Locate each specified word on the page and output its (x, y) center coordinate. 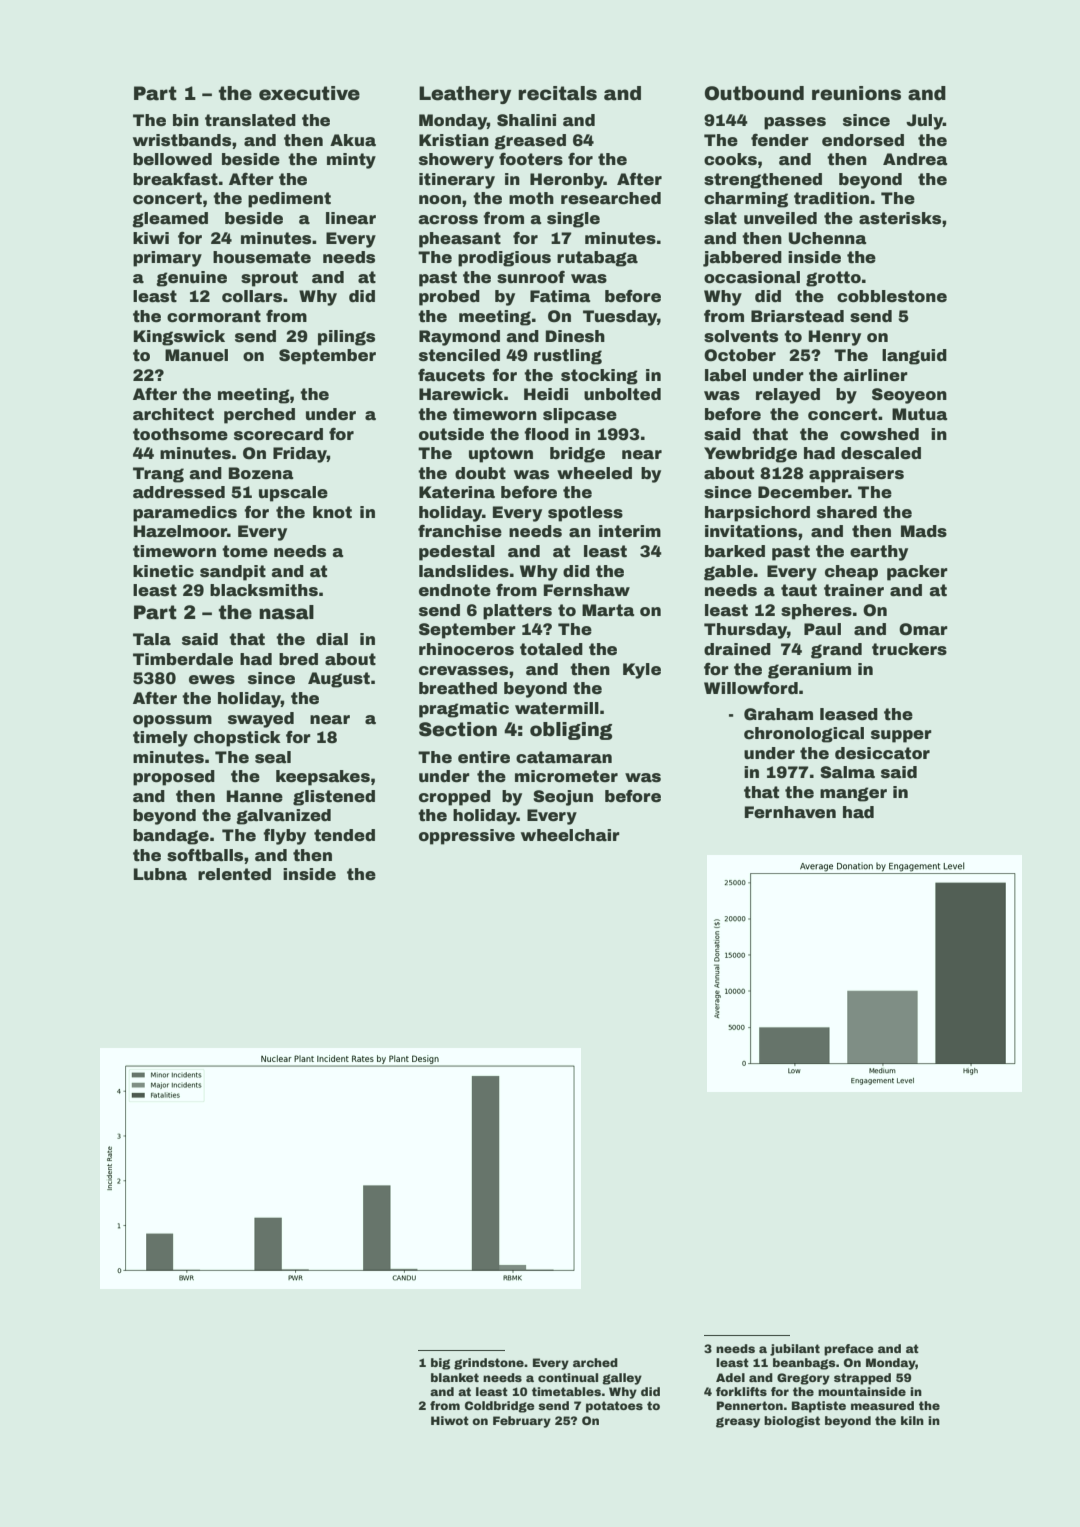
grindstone (489, 1364)
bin (186, 120)
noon (440, 200)
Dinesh (575, 336)
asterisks (900, 218)
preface (849, 1350)
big (440, 1364)
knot (332, 512)
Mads (924, 531)
